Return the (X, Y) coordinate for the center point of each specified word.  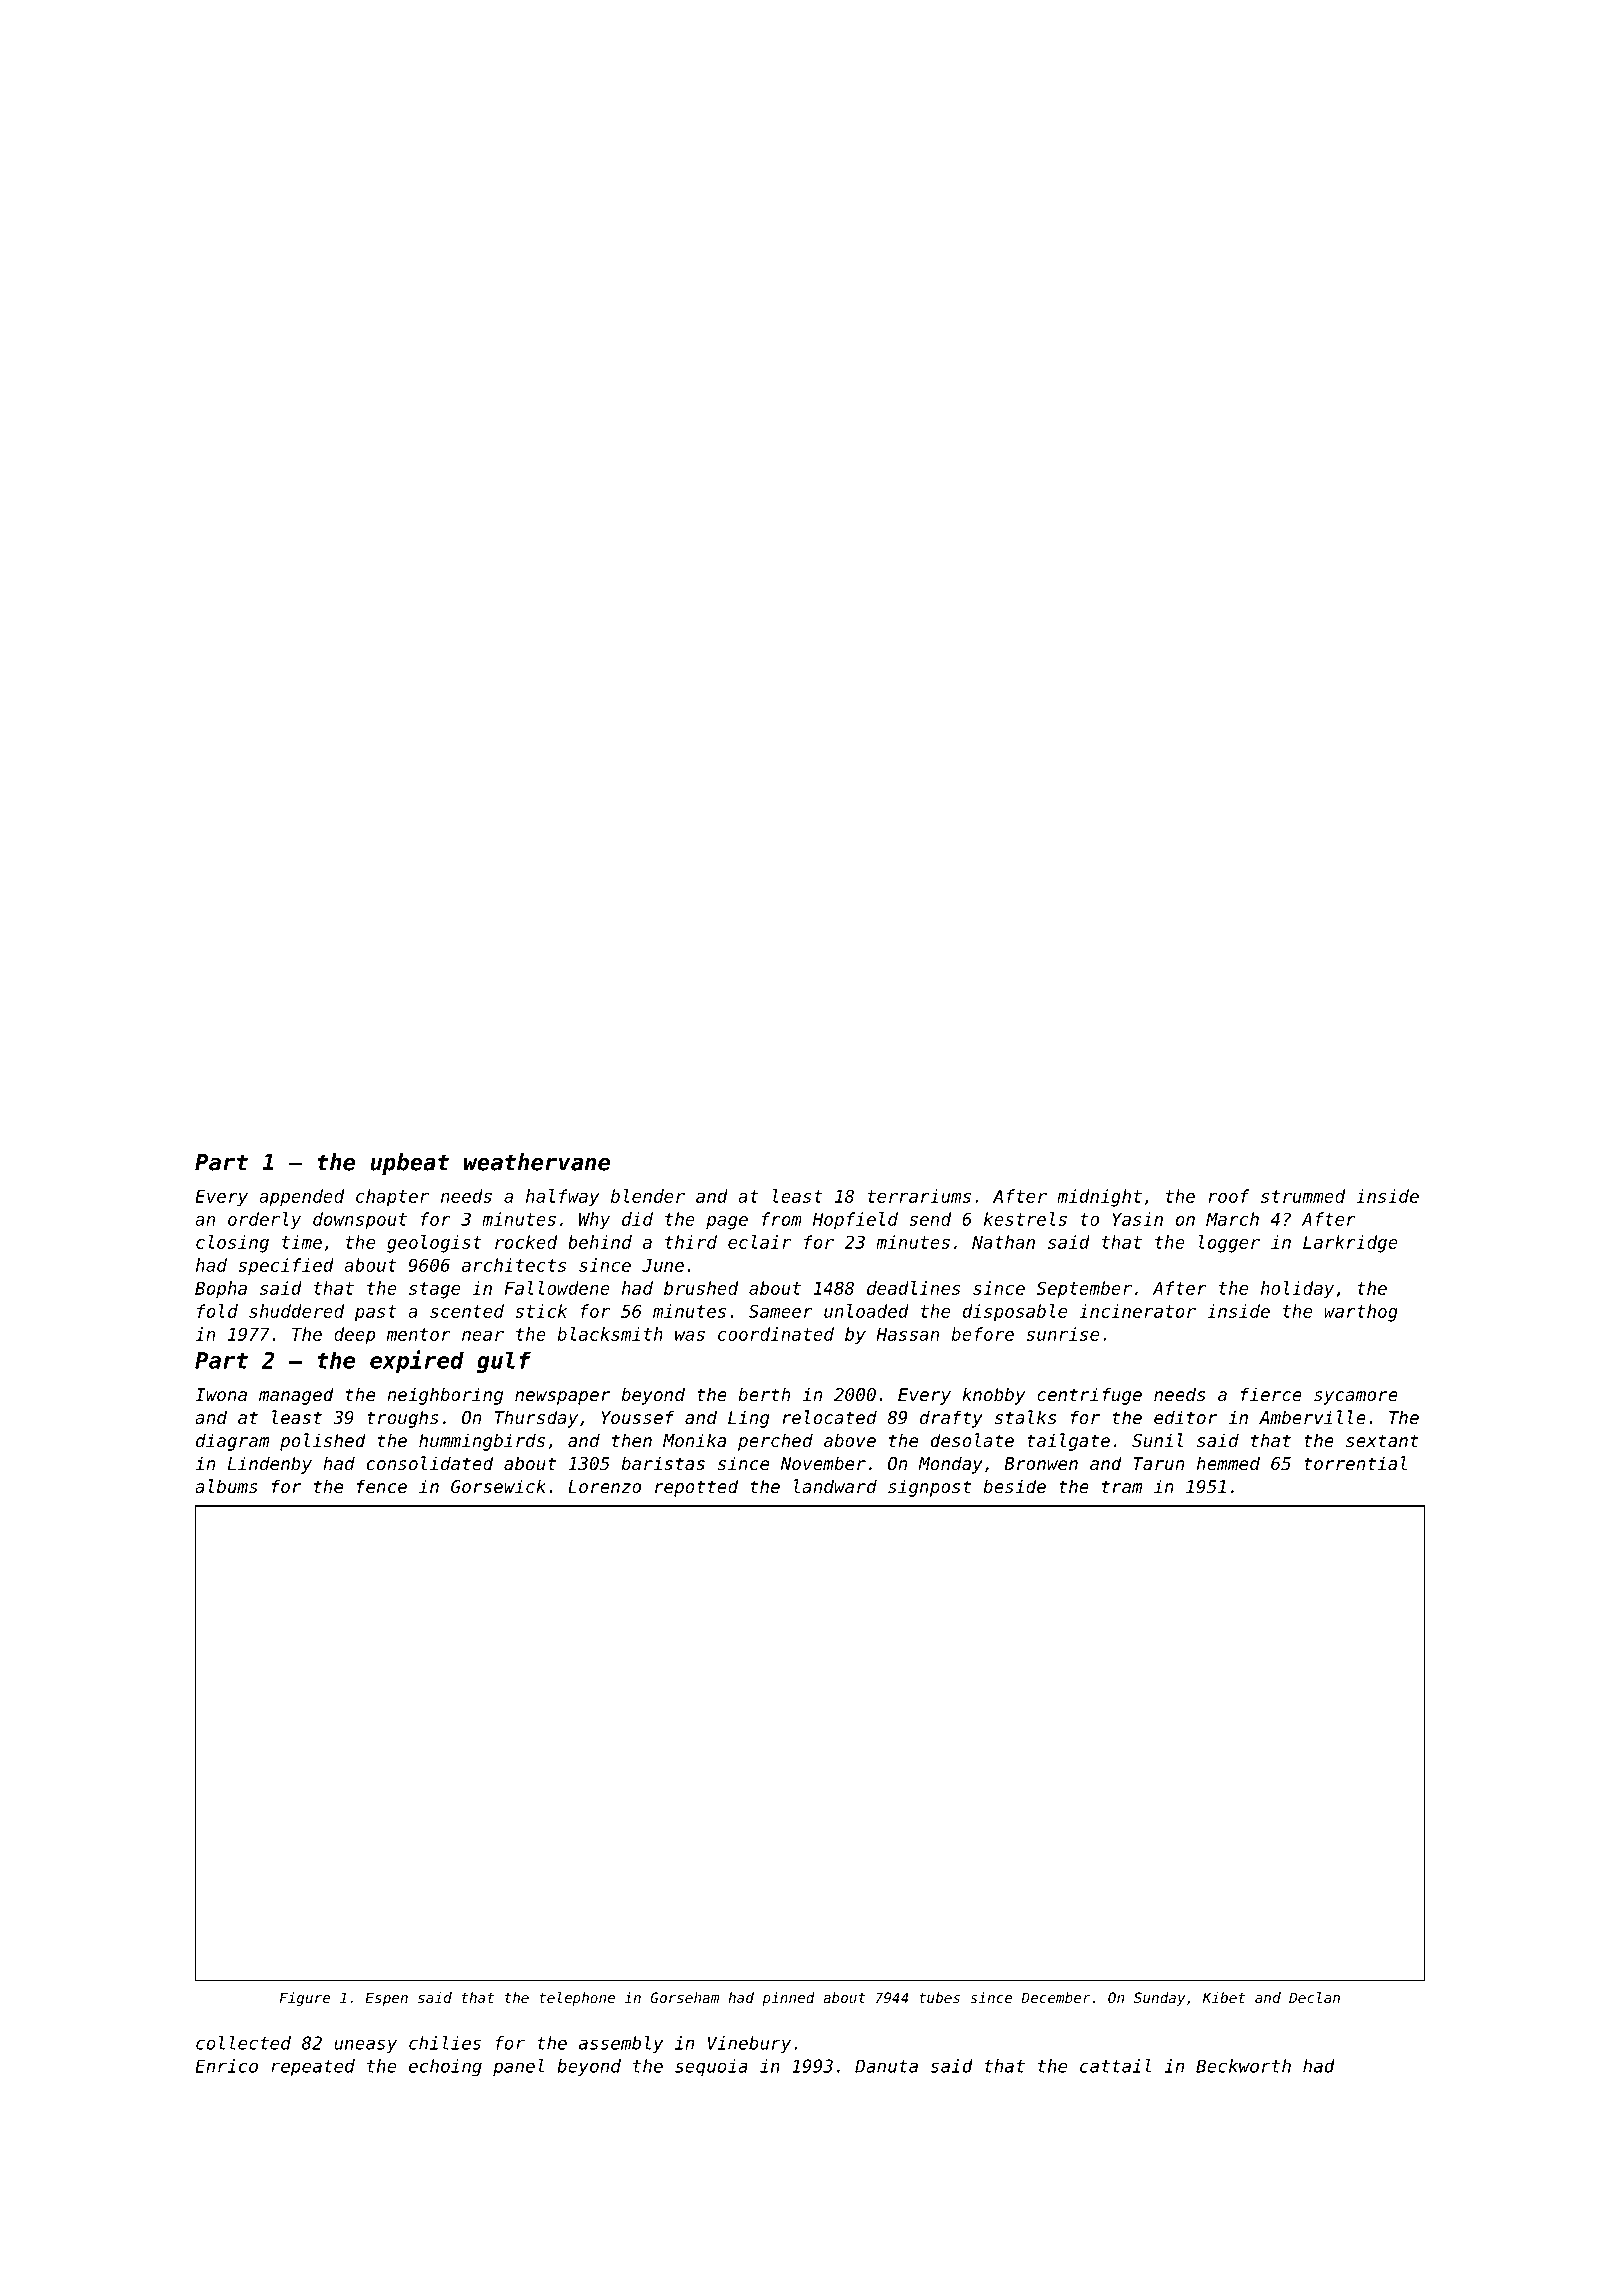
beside (1014, 1486)
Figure (304, 1999)
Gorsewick (498, 1486)
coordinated (776, 1334)
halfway (563, 1198)
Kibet (1224, 1997)
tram (1122, 1486)
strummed (1303, 1196)
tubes (939, 1997)
